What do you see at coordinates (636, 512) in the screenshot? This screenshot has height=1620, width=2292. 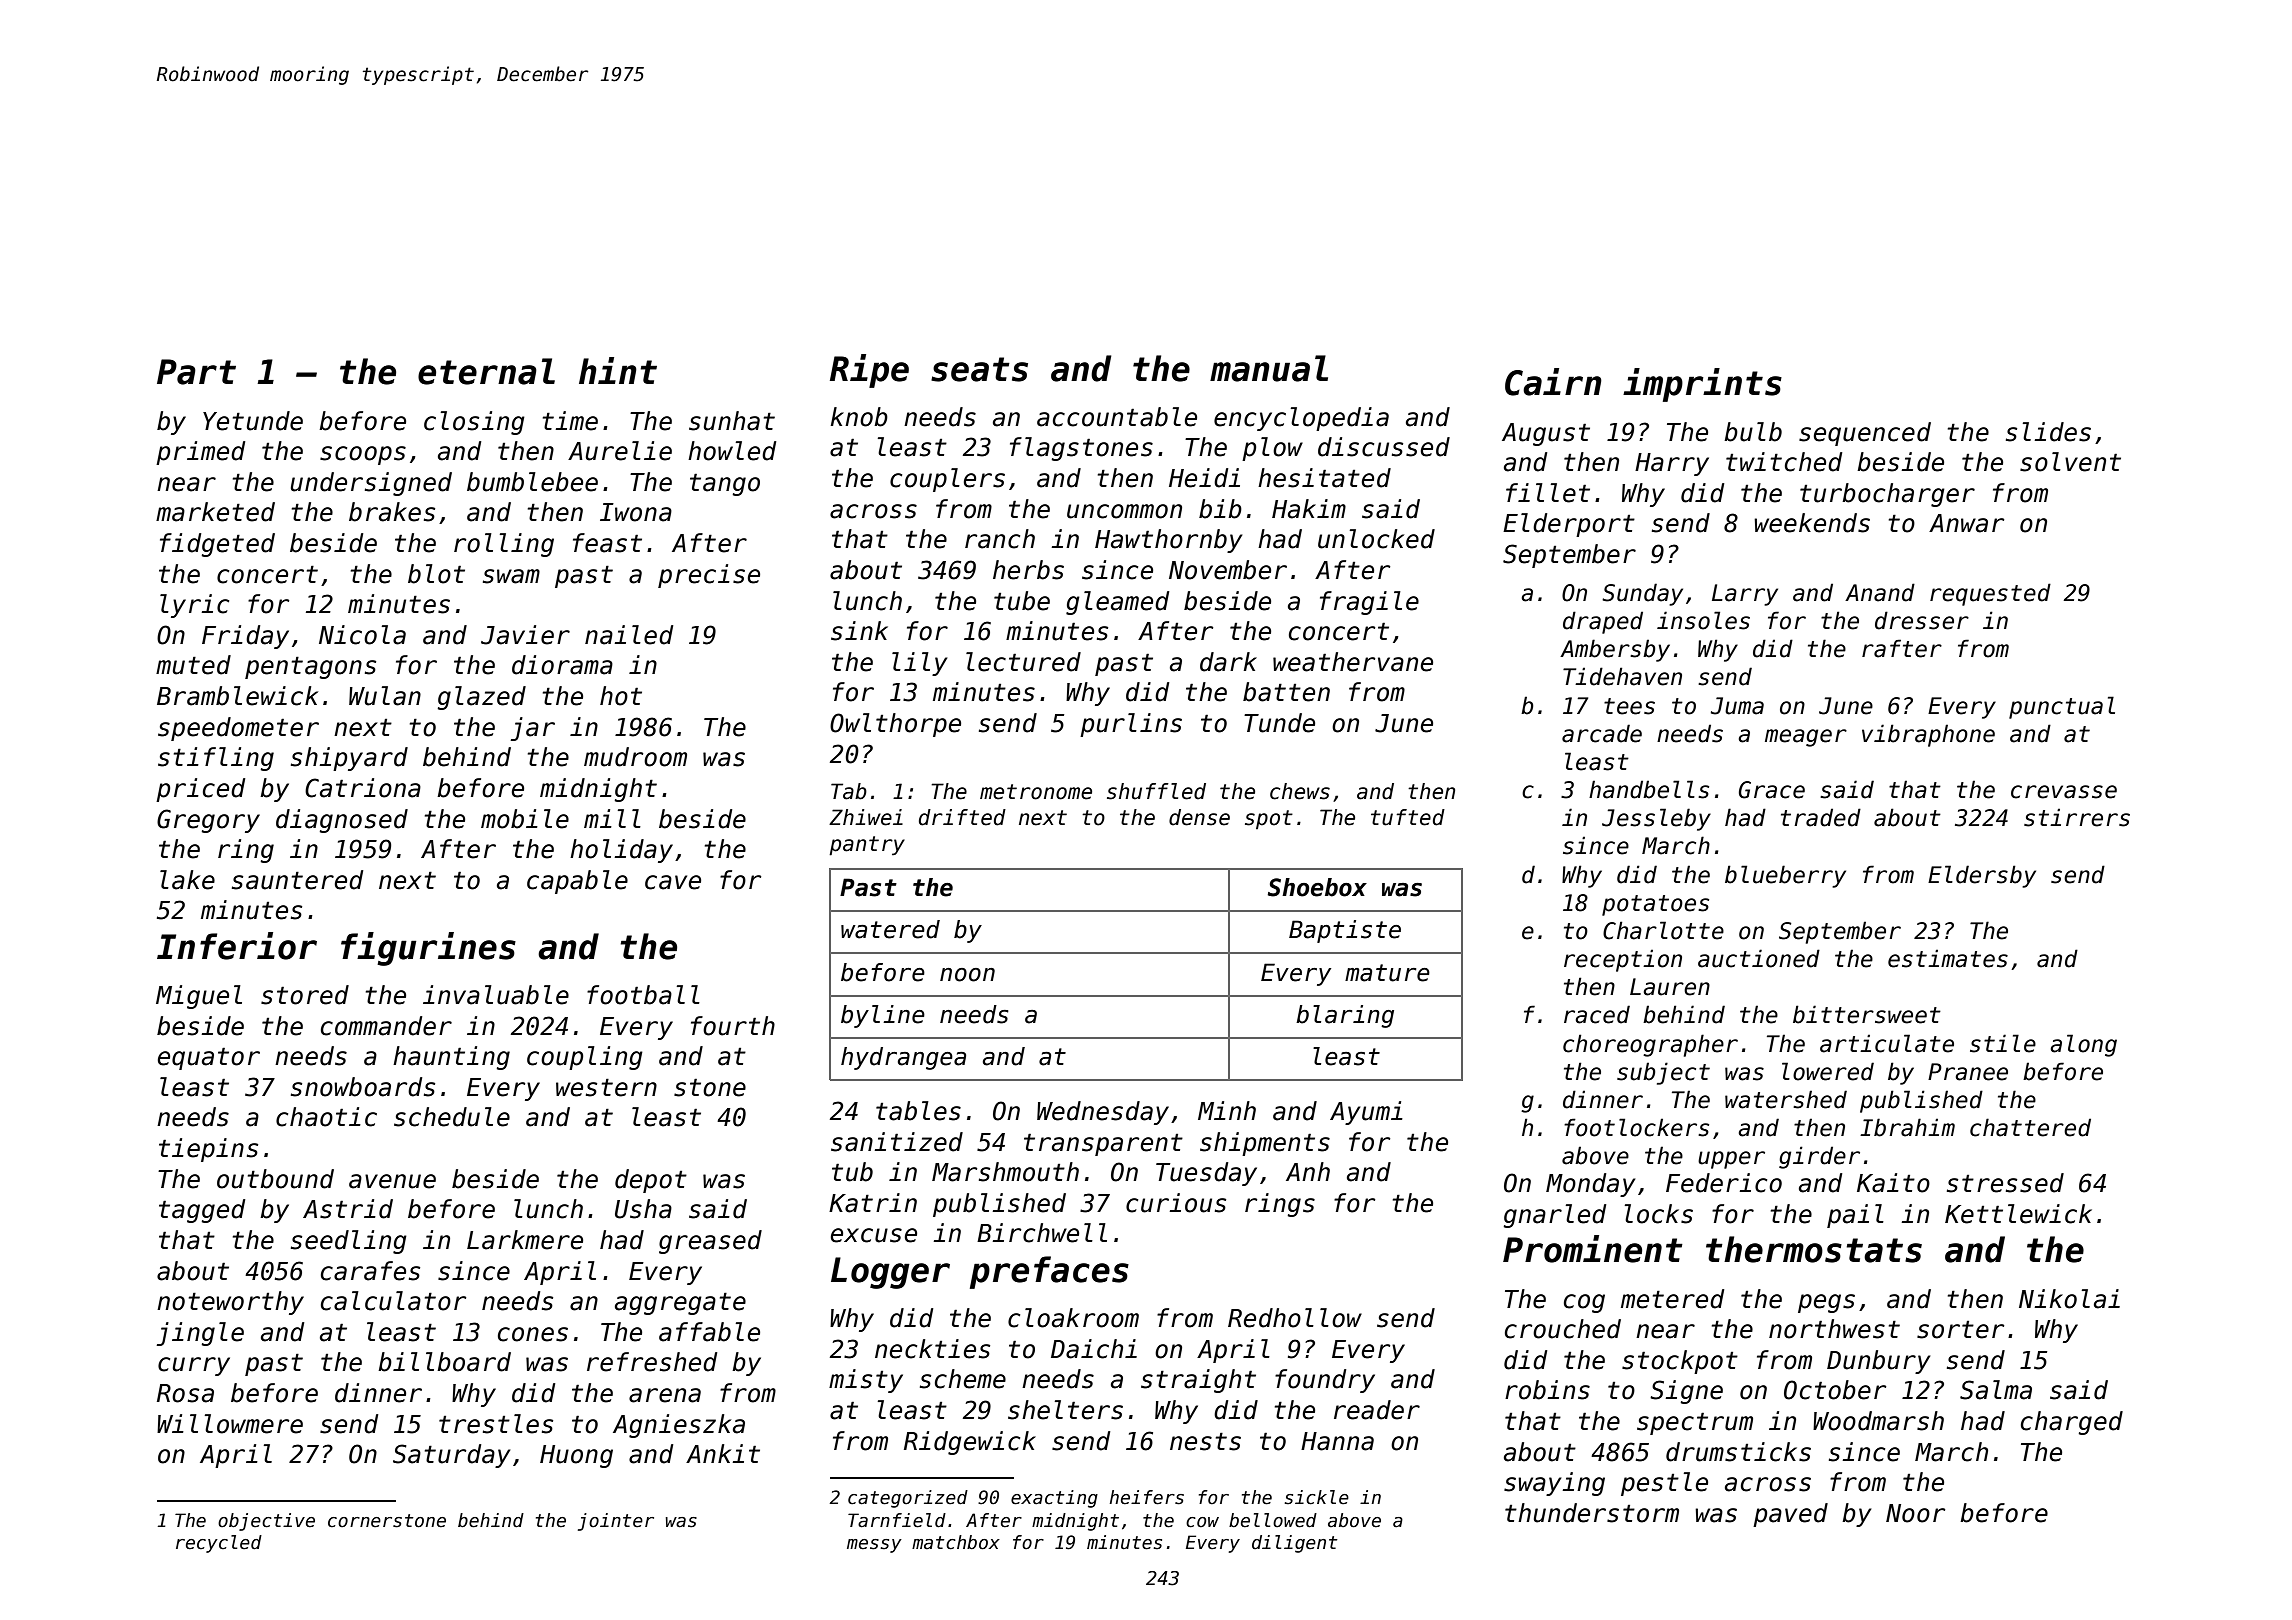 I see `Iwona` at bounding box center [636, 512].
